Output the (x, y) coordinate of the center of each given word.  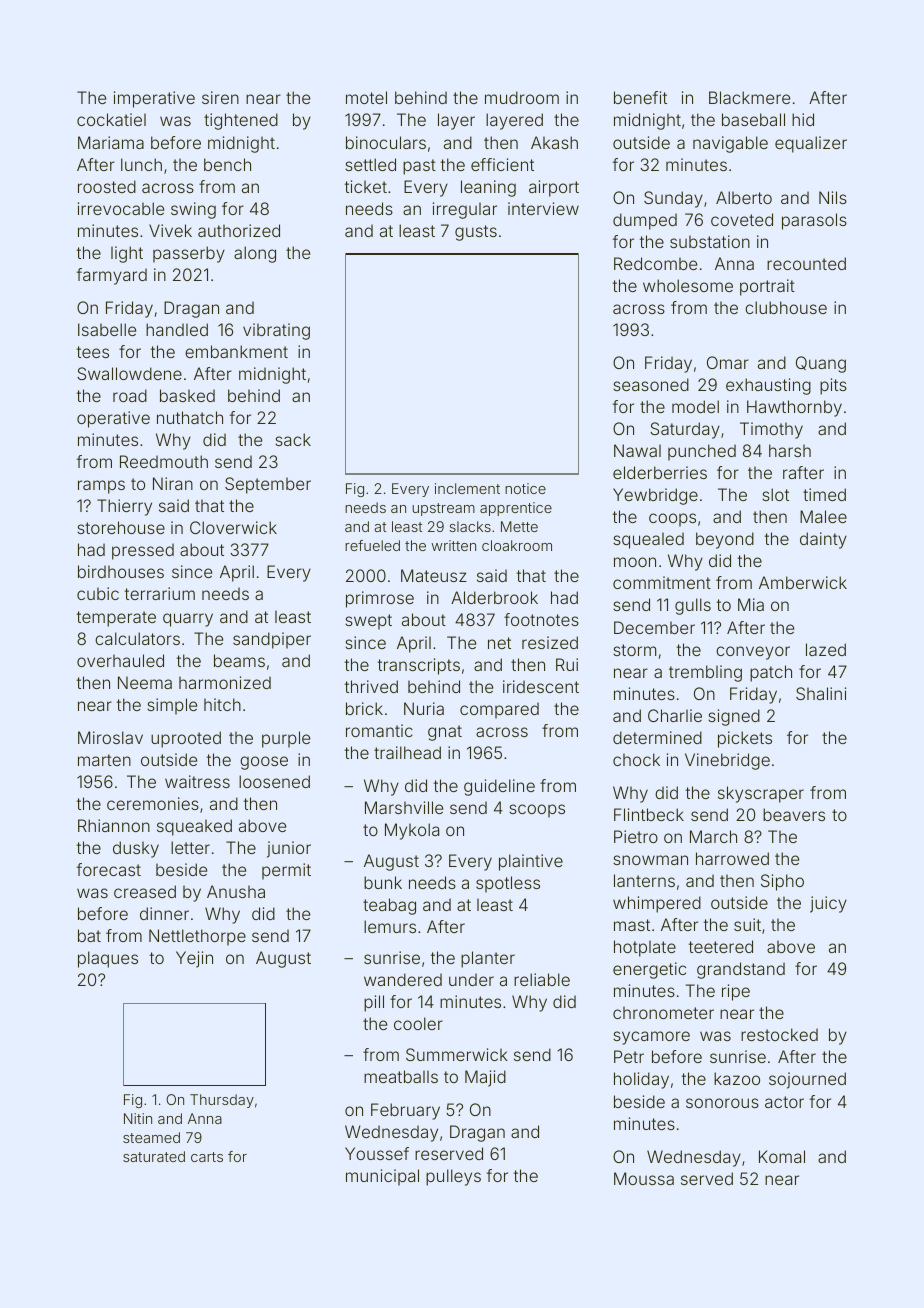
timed (824, 494)
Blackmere (749, 97)
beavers (794, 814)
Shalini (821, 693)
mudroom (522, 97)
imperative (154, 99)
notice (525, 488)
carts (207, 1157)
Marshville (404, 807)
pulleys (453, 1177)
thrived (371, 686)
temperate (116, 619)
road (130, 395)
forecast (109, 869)
